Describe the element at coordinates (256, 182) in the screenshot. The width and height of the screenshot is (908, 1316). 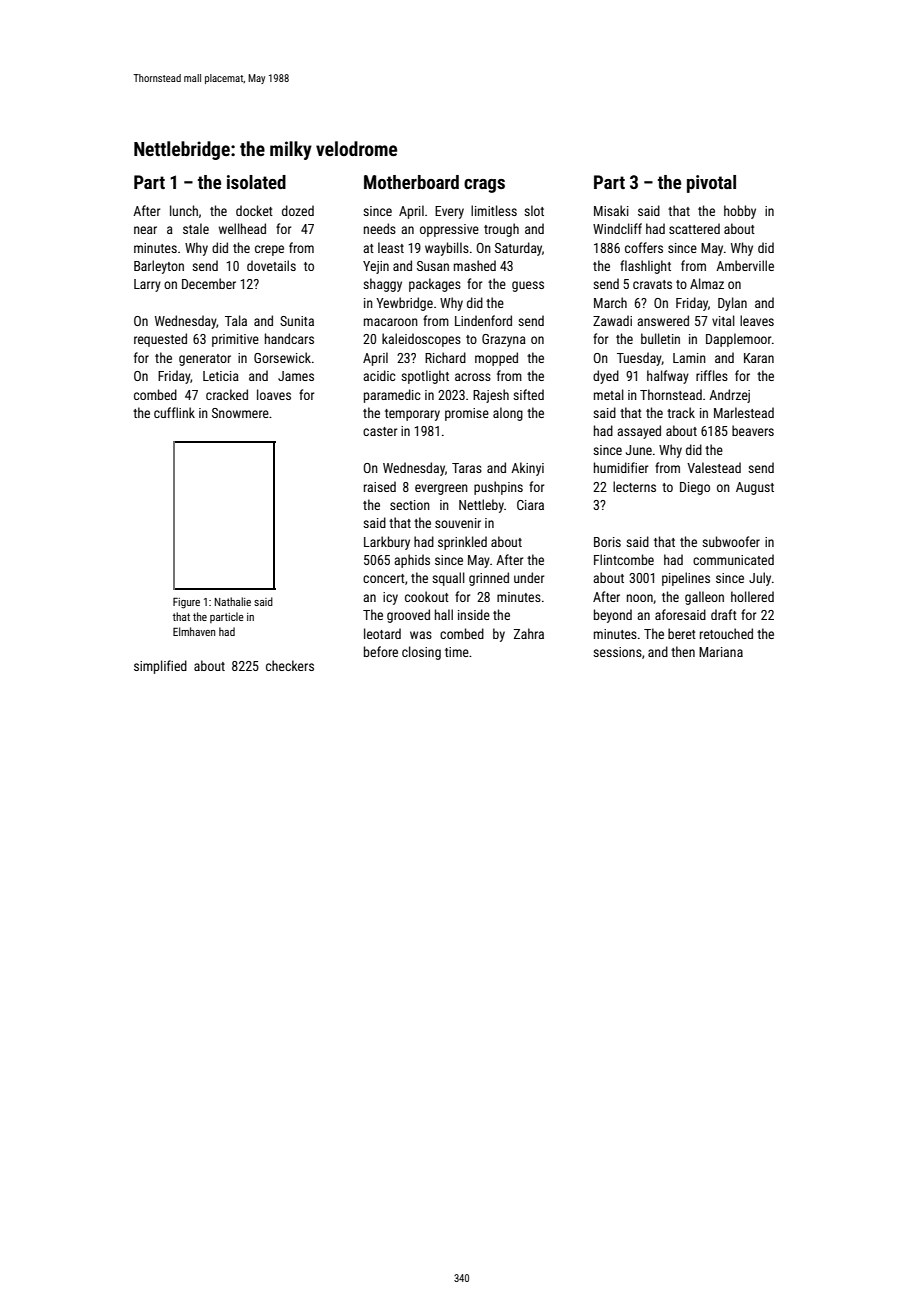
I see `isolated` at that location.
